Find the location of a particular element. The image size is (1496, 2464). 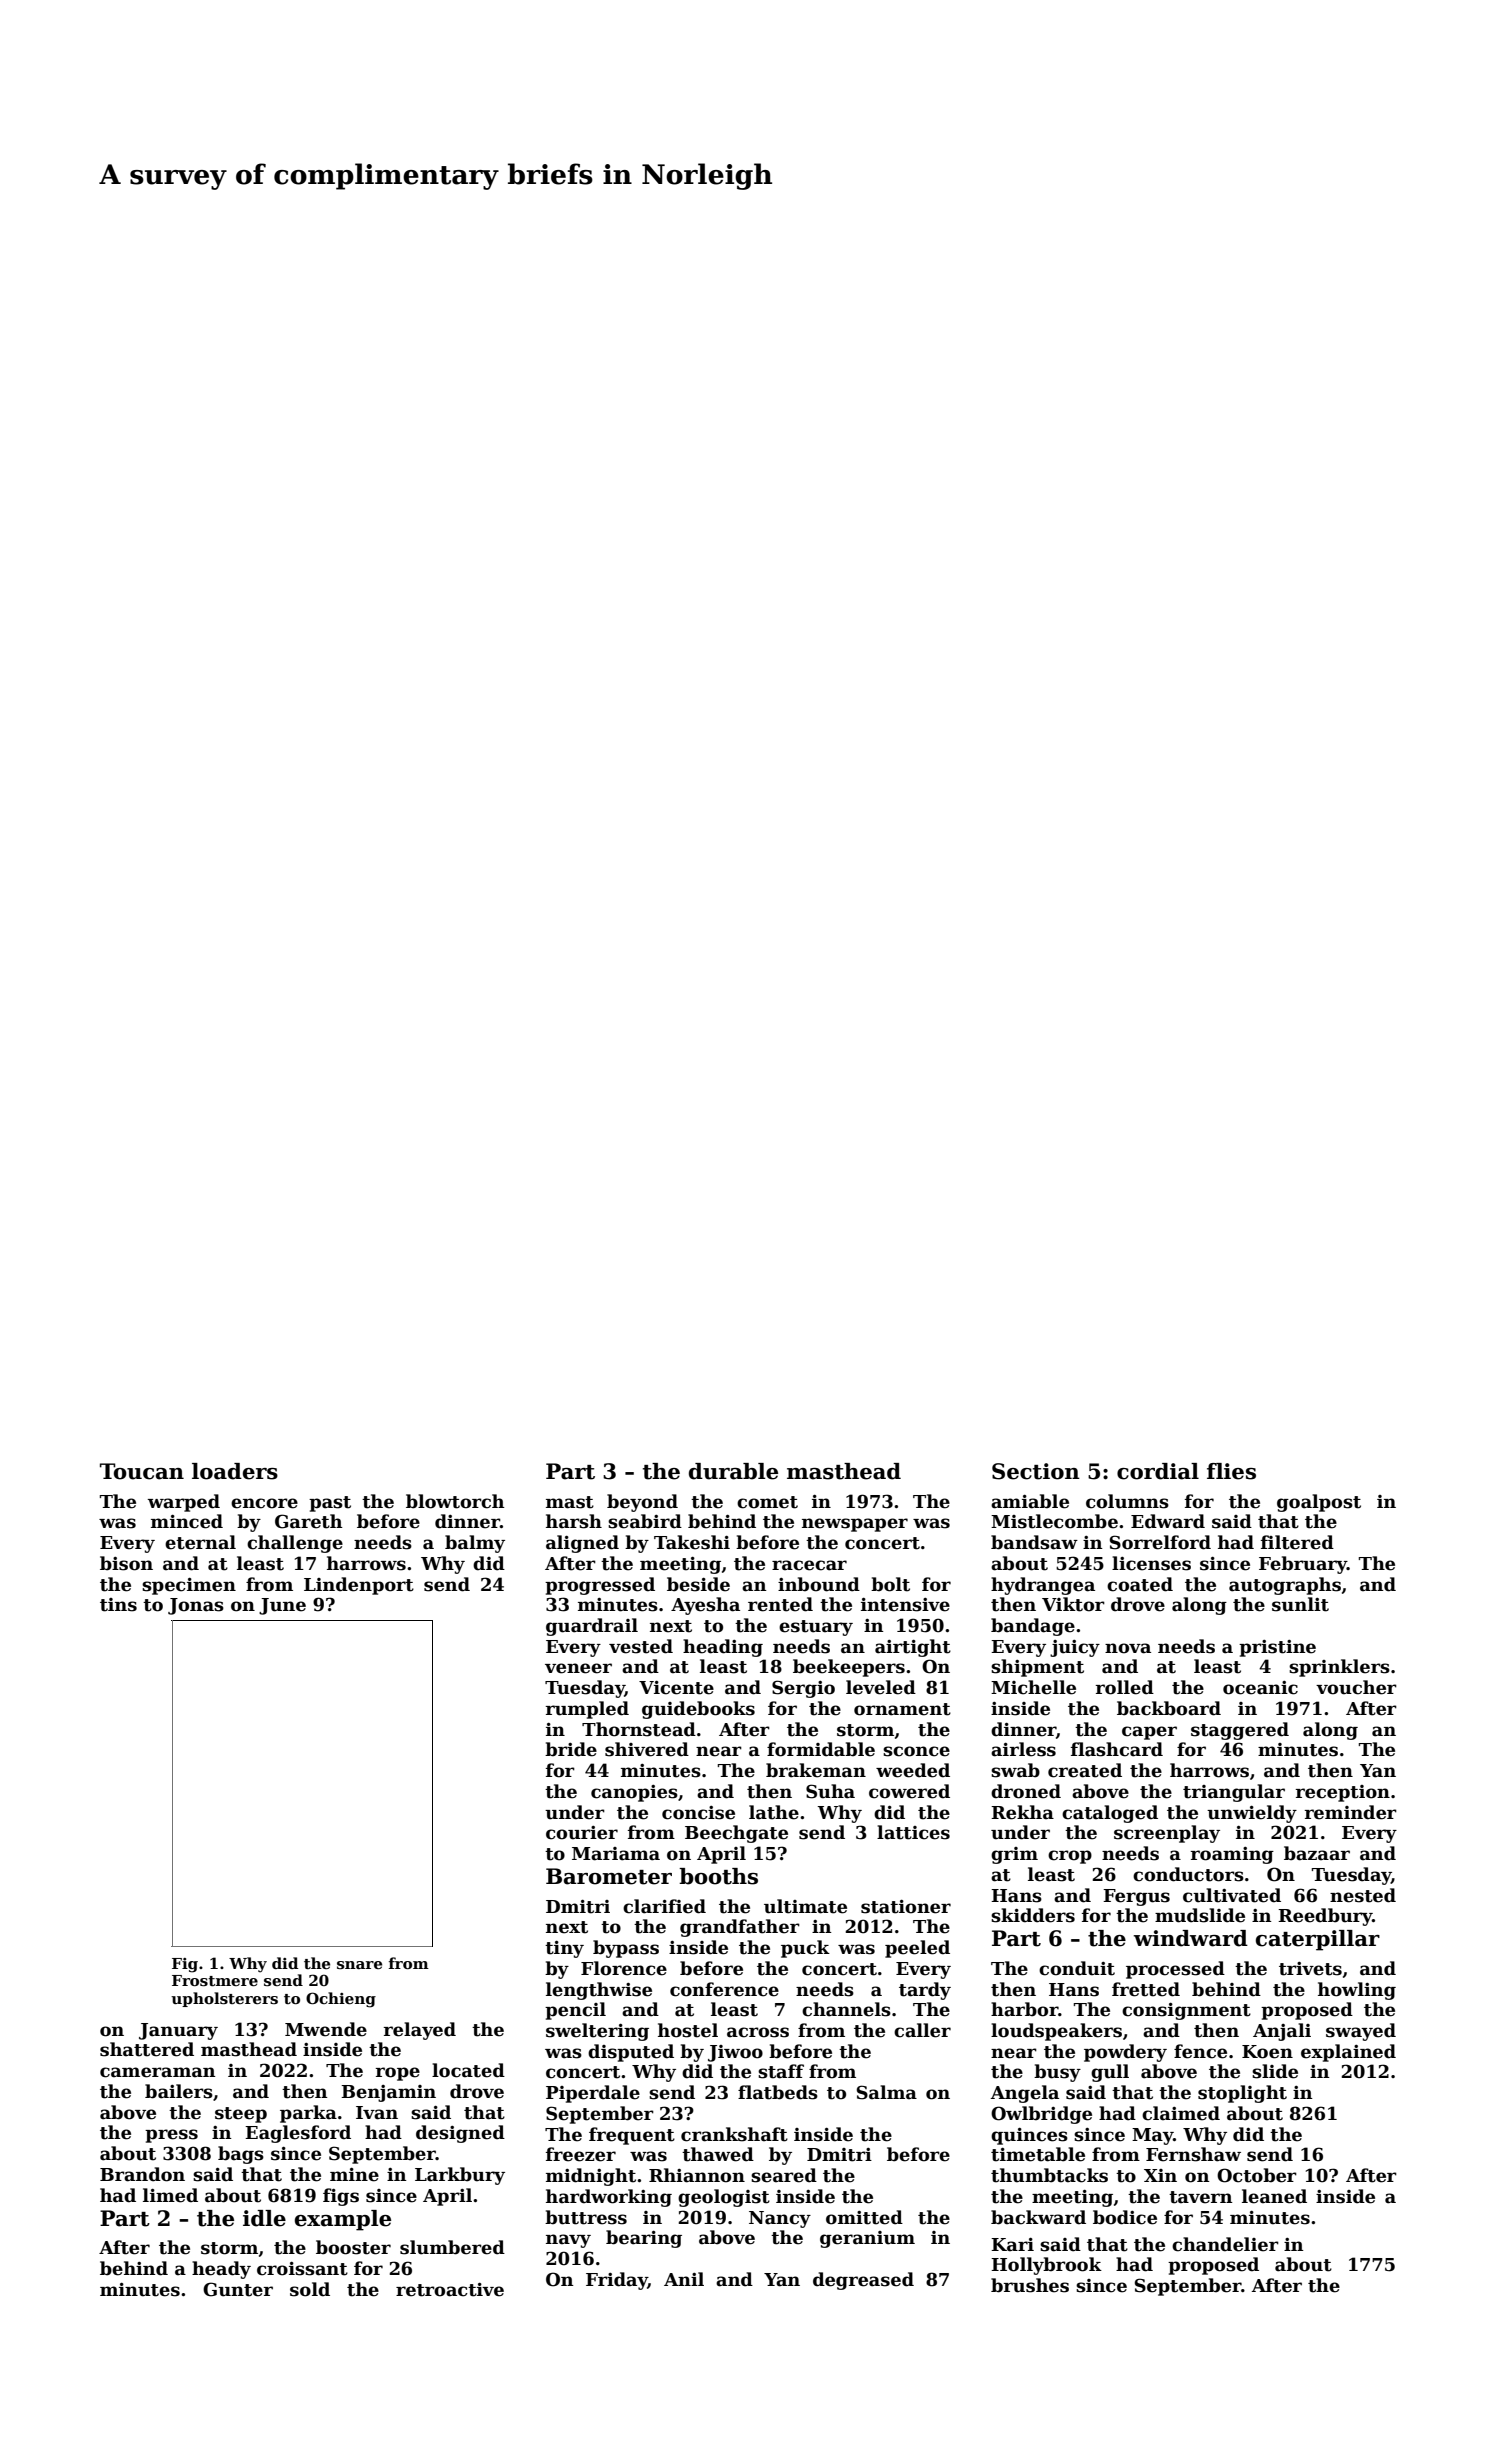

courier is located at coordinates (582, 1833).
